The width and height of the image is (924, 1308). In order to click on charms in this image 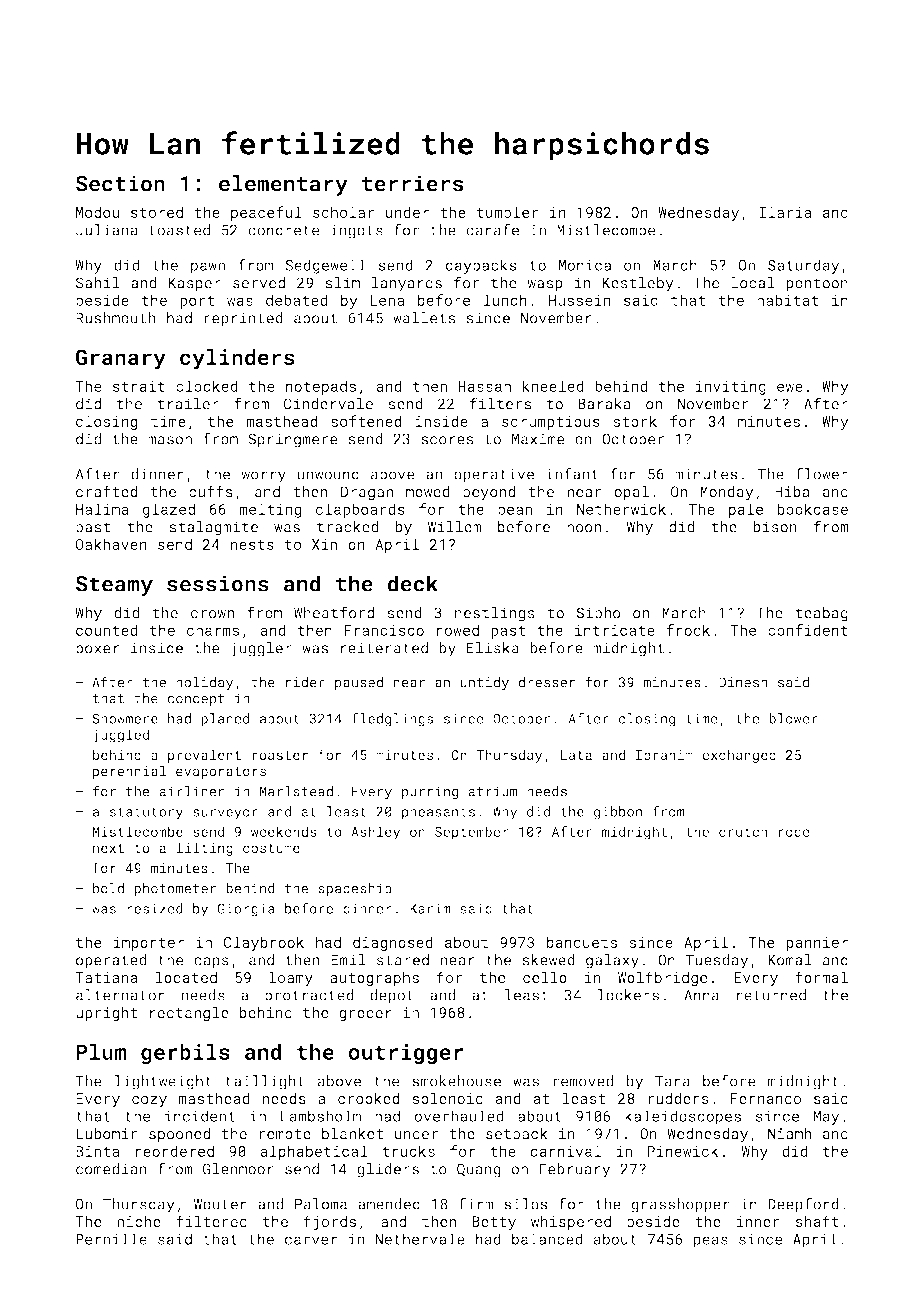, I will do `click(213, 630)`.
